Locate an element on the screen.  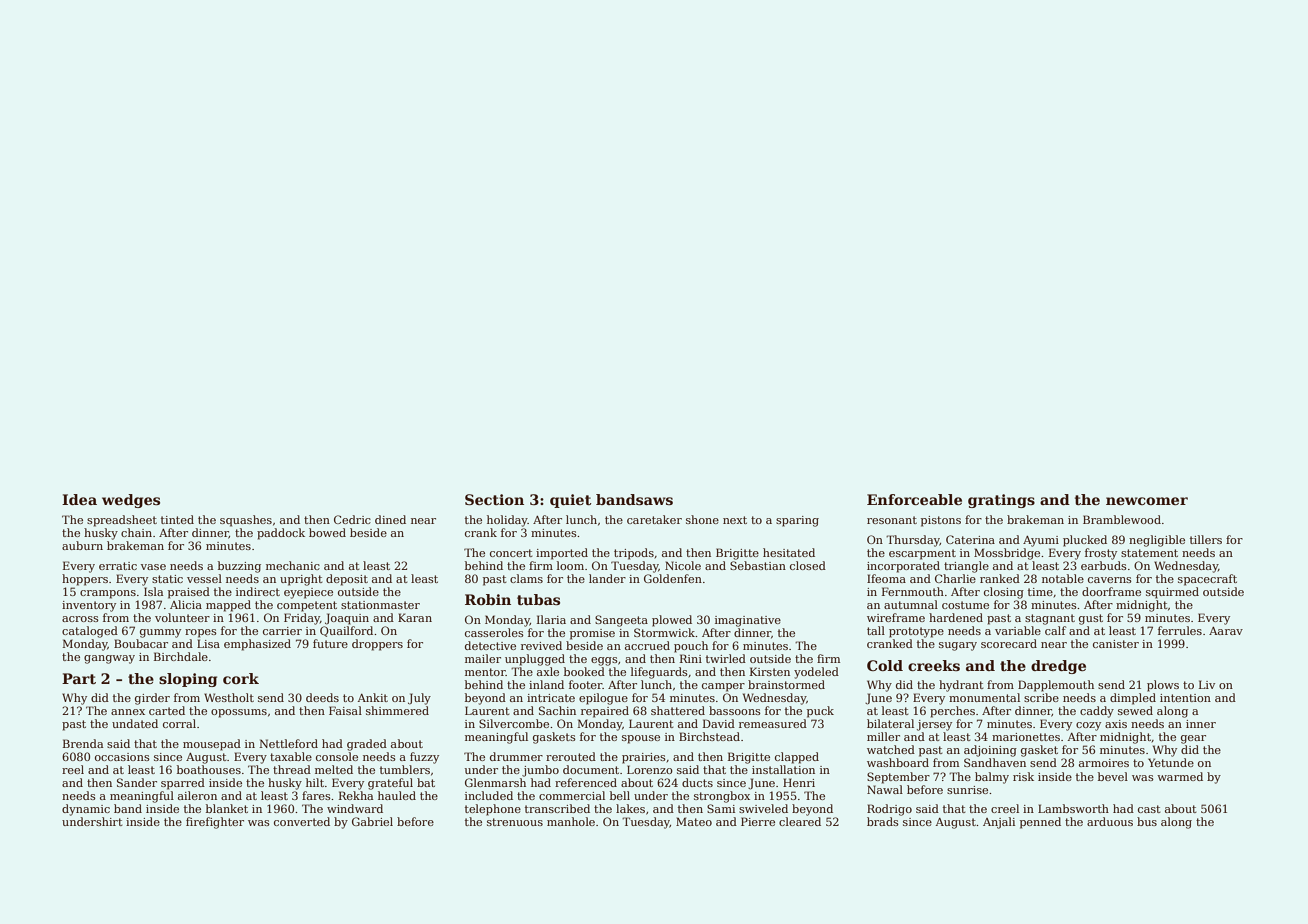
quiet is located at coordinates (570, 501).
